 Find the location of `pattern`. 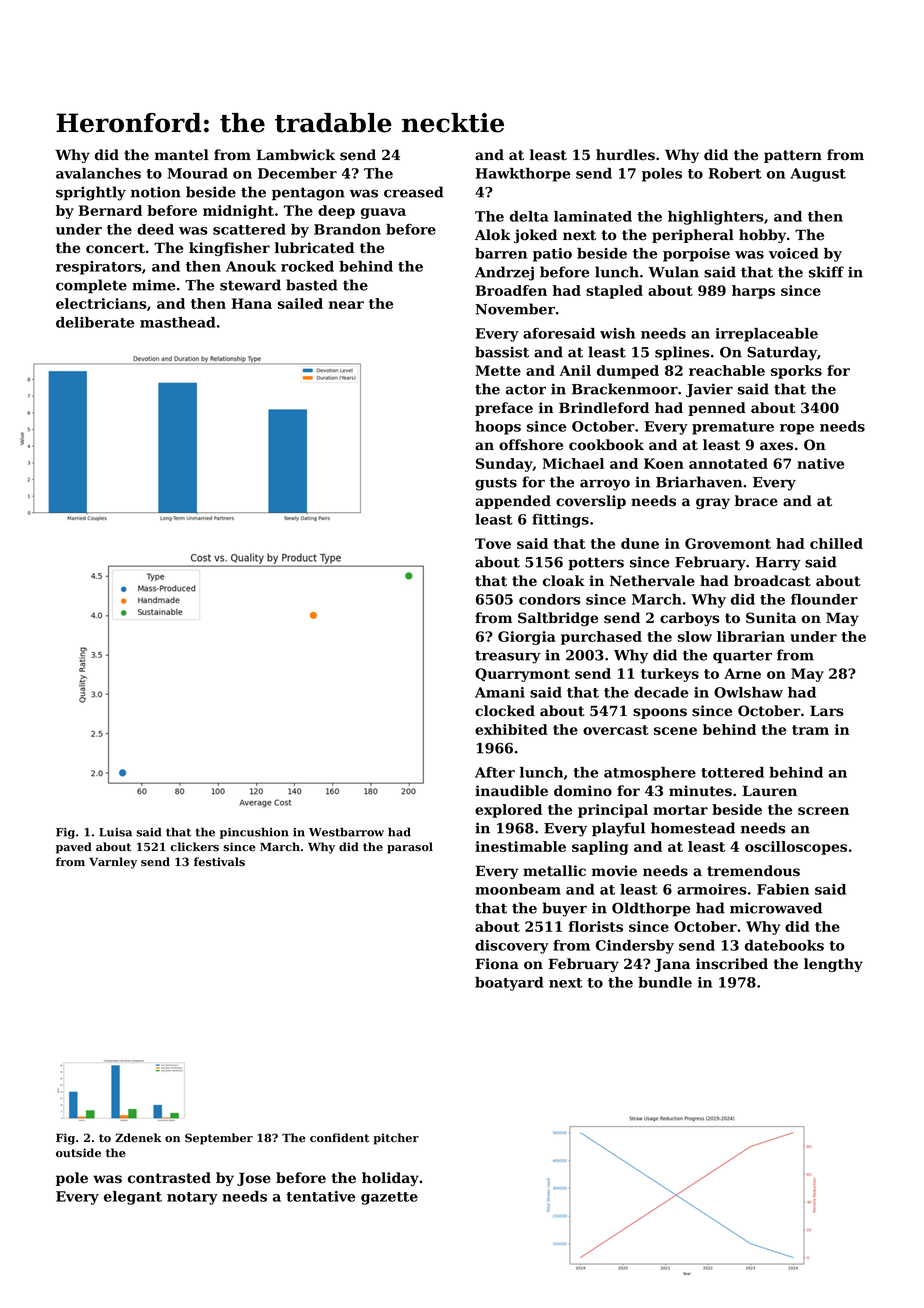

pattern is located at coordinates (793, 156).
